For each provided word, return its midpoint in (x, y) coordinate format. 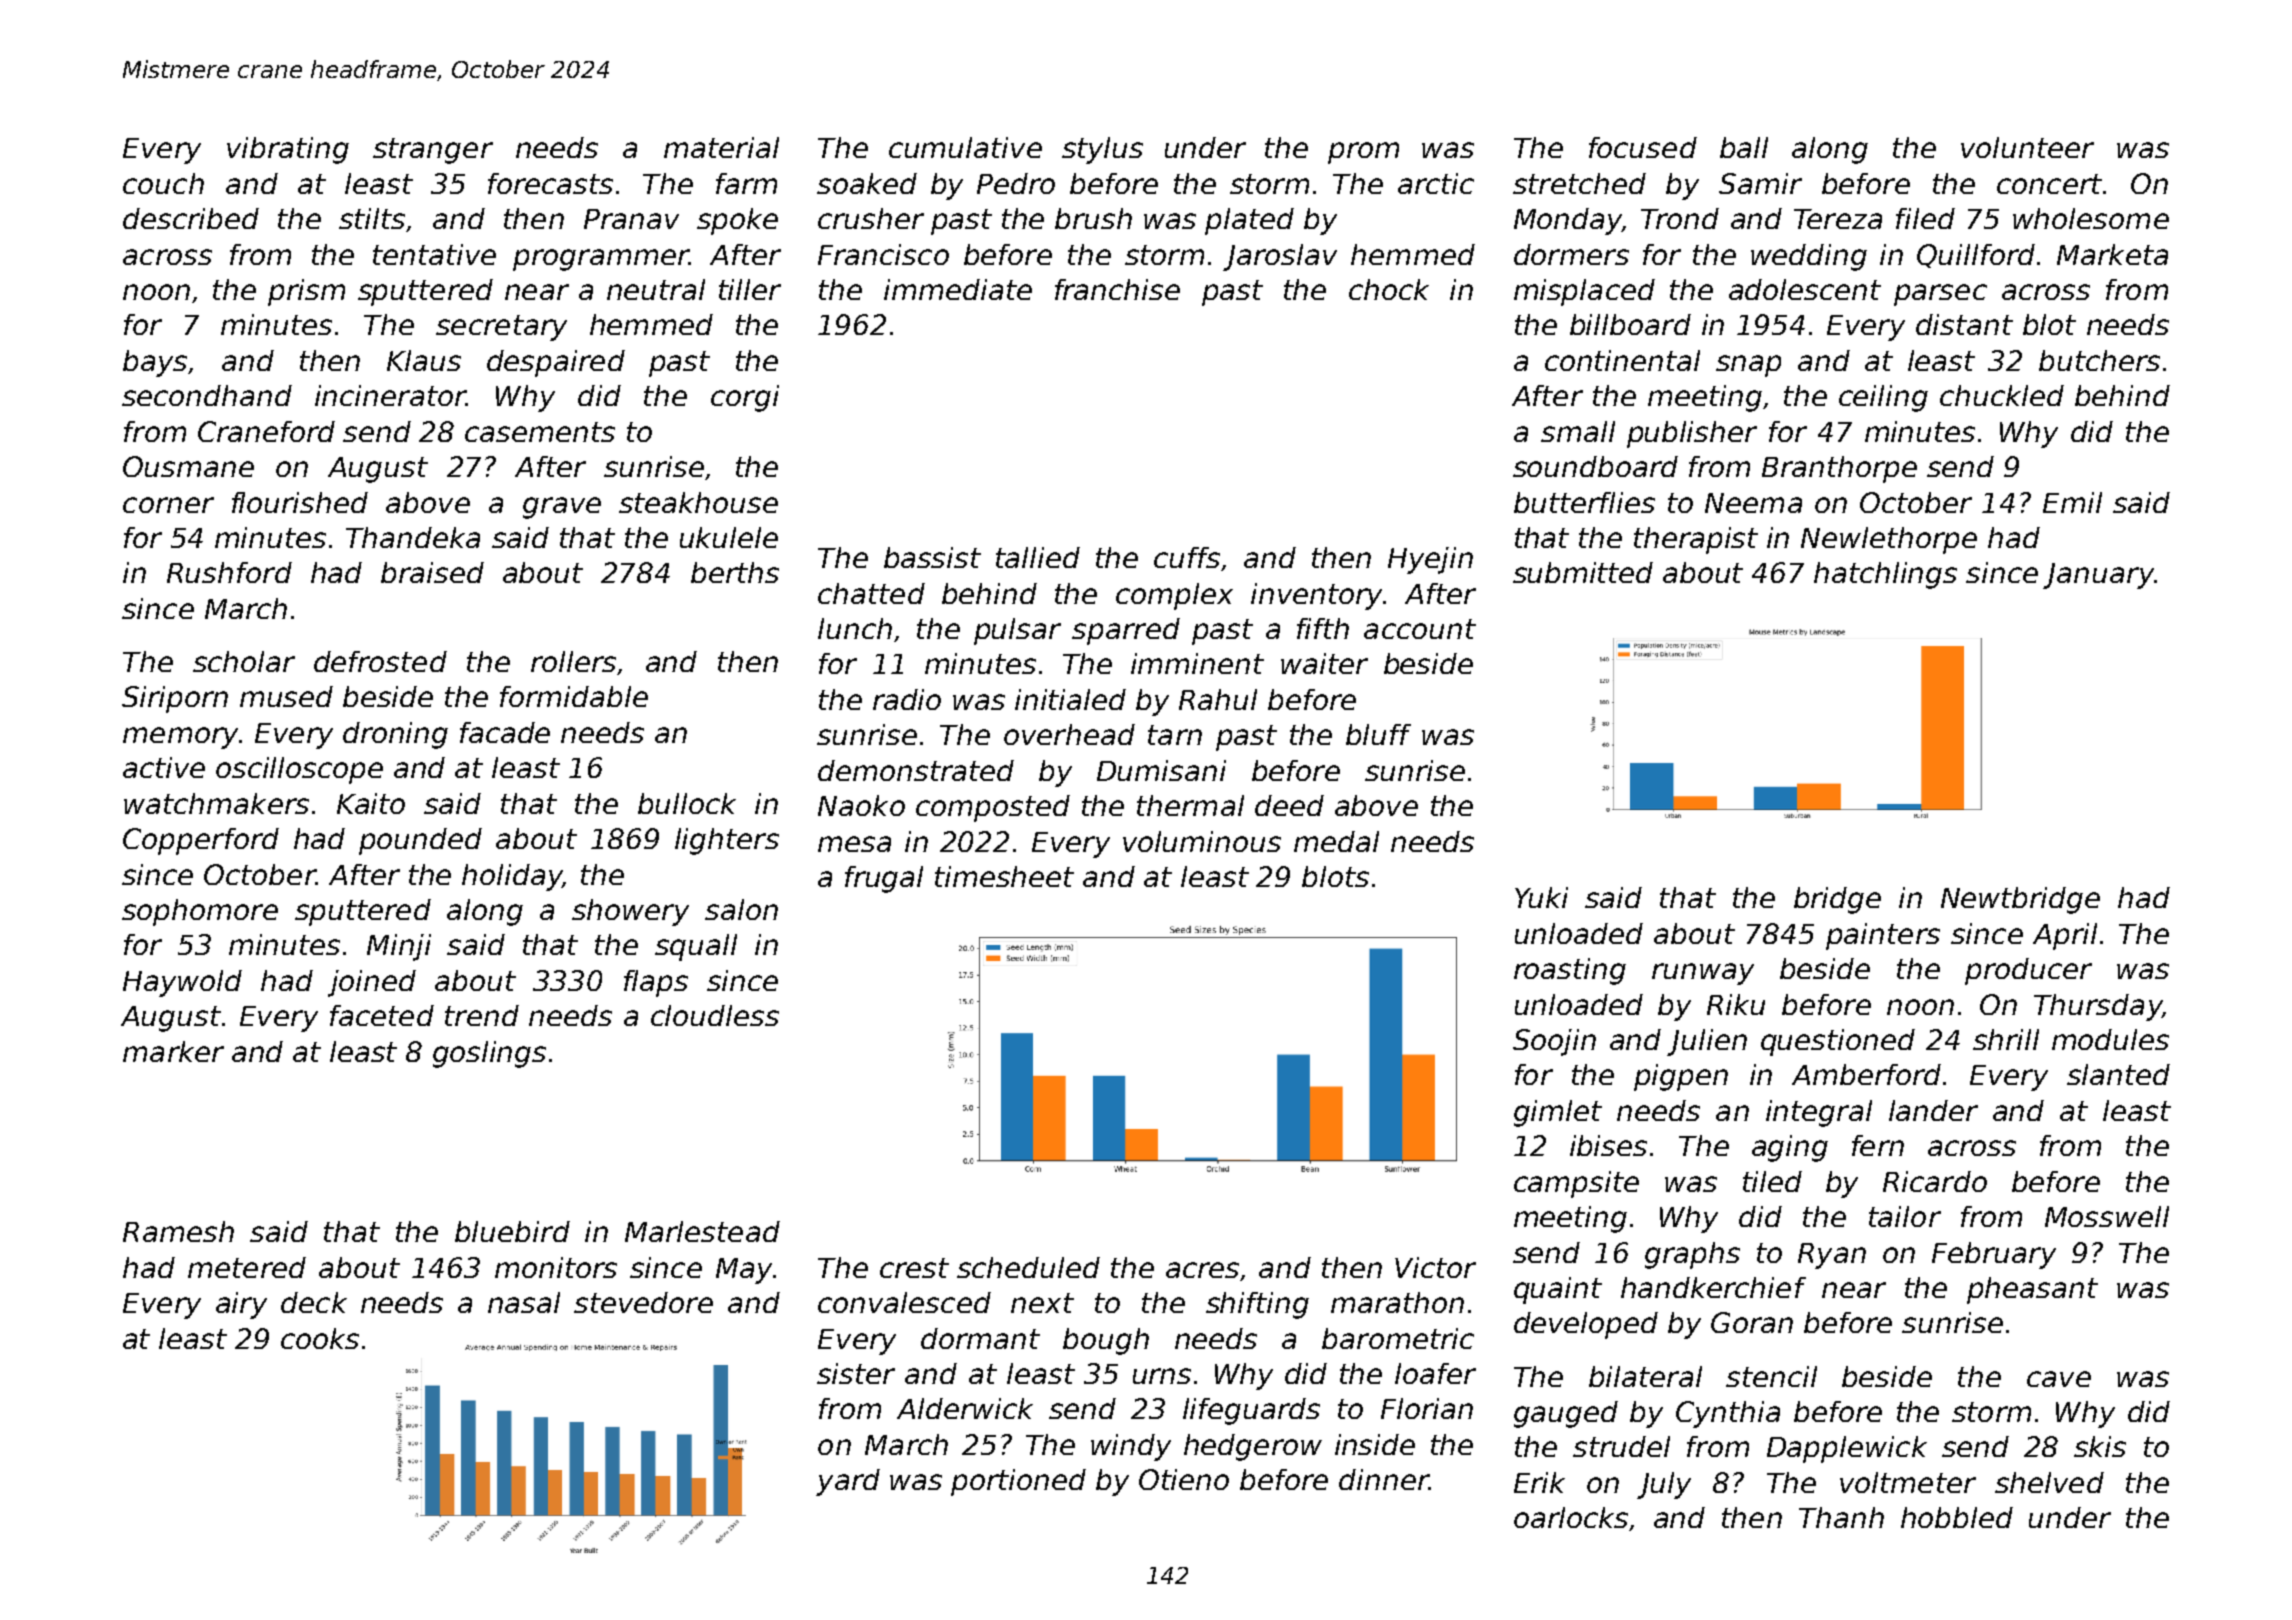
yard (848, 1482)
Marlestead (702, 1231)
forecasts (550, 183)
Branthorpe (1839, 469)
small (1578, 431)
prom (1363, 153)
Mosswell (2107, 1216)
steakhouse (698, 502)
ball (1744, 147)
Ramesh (178, 1231)
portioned (1018, 1482)
